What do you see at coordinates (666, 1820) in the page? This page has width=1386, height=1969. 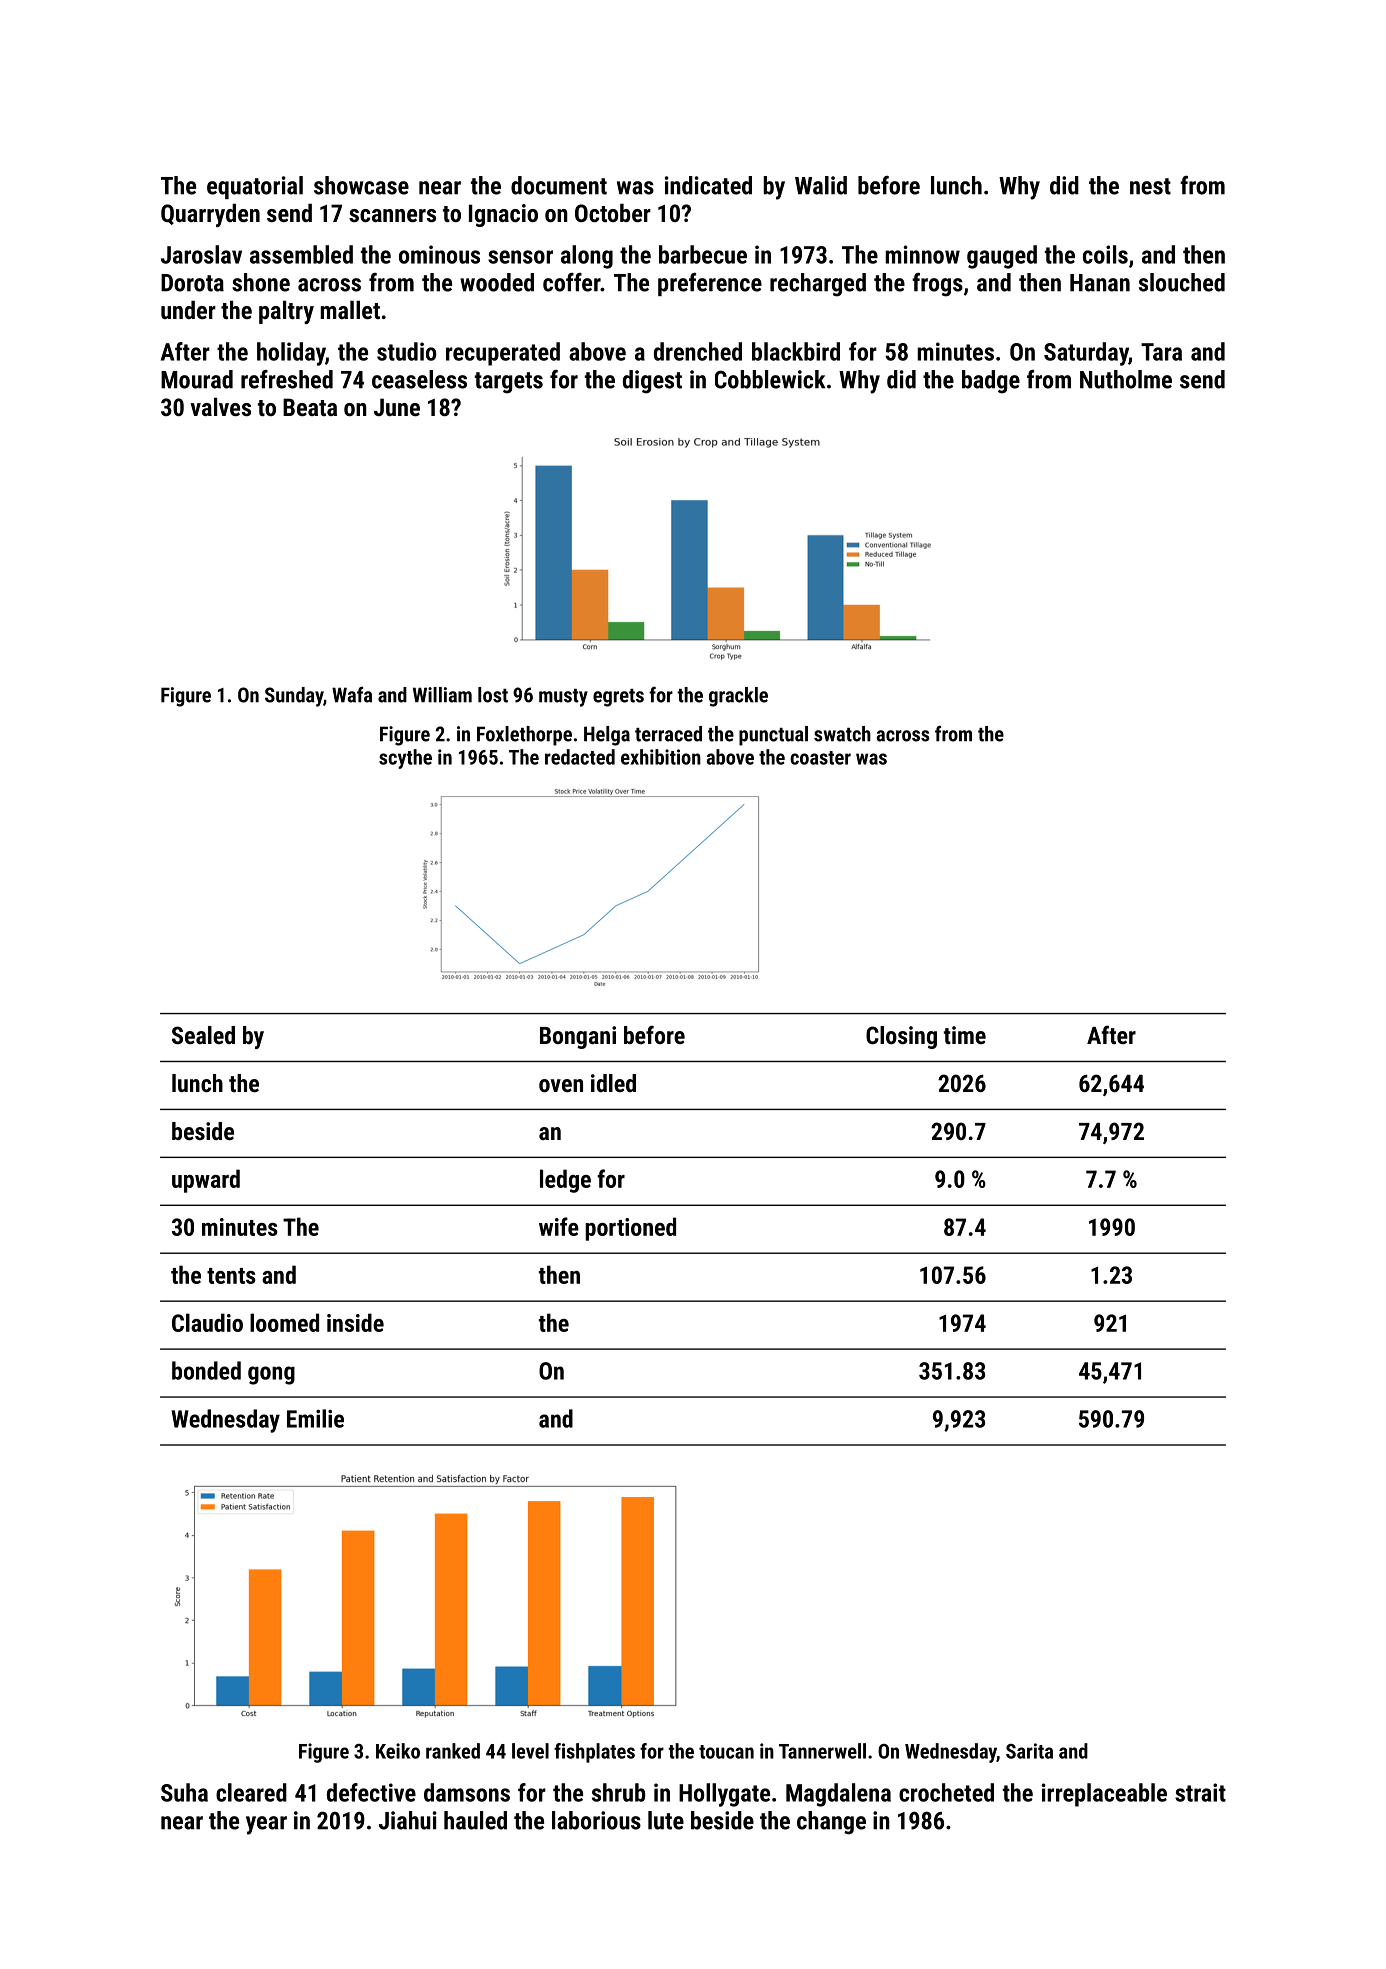 I see `lute` at bounding box center [666, 1820].
